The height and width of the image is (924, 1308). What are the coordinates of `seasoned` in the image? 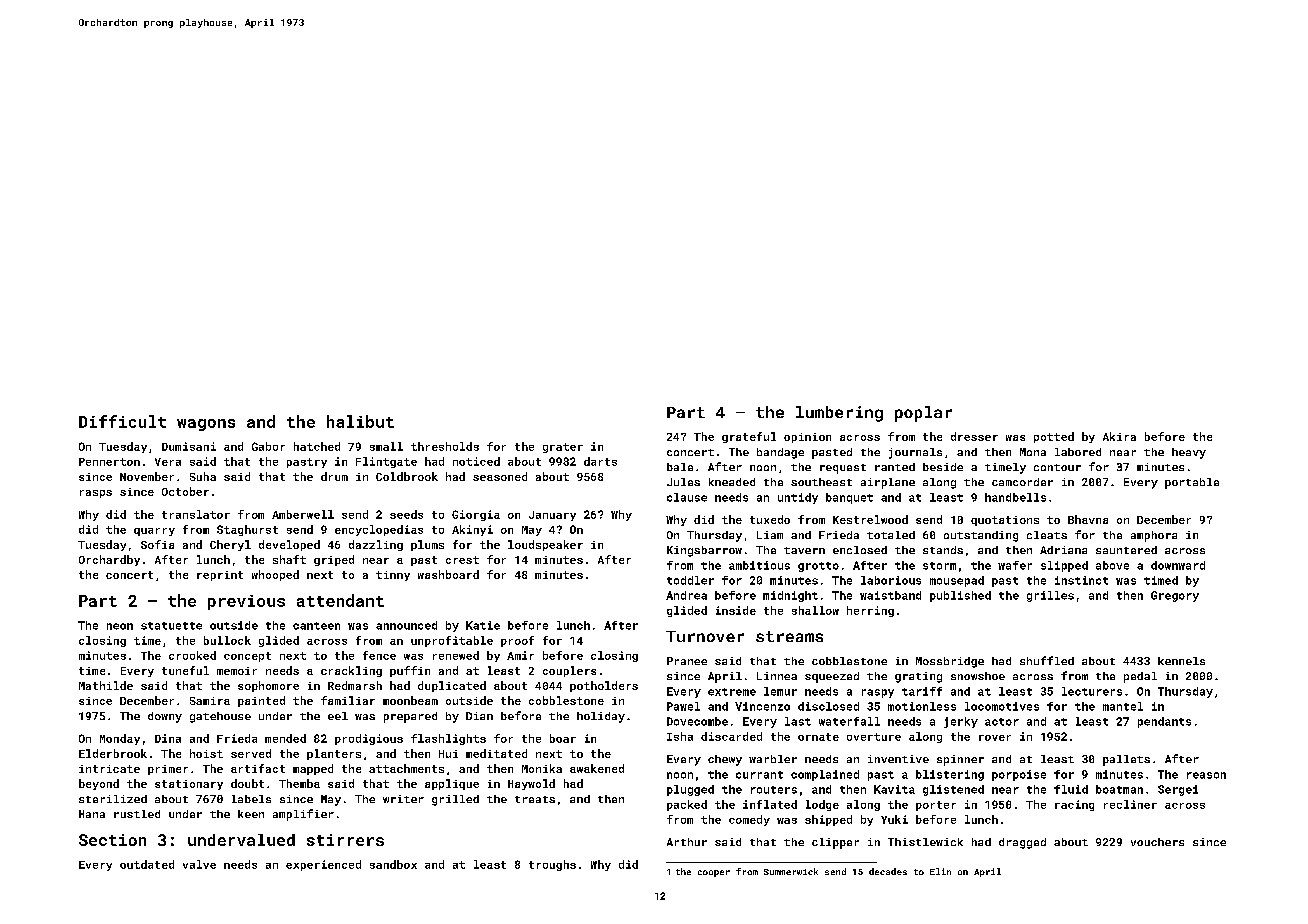 It's located at (500, 476).
